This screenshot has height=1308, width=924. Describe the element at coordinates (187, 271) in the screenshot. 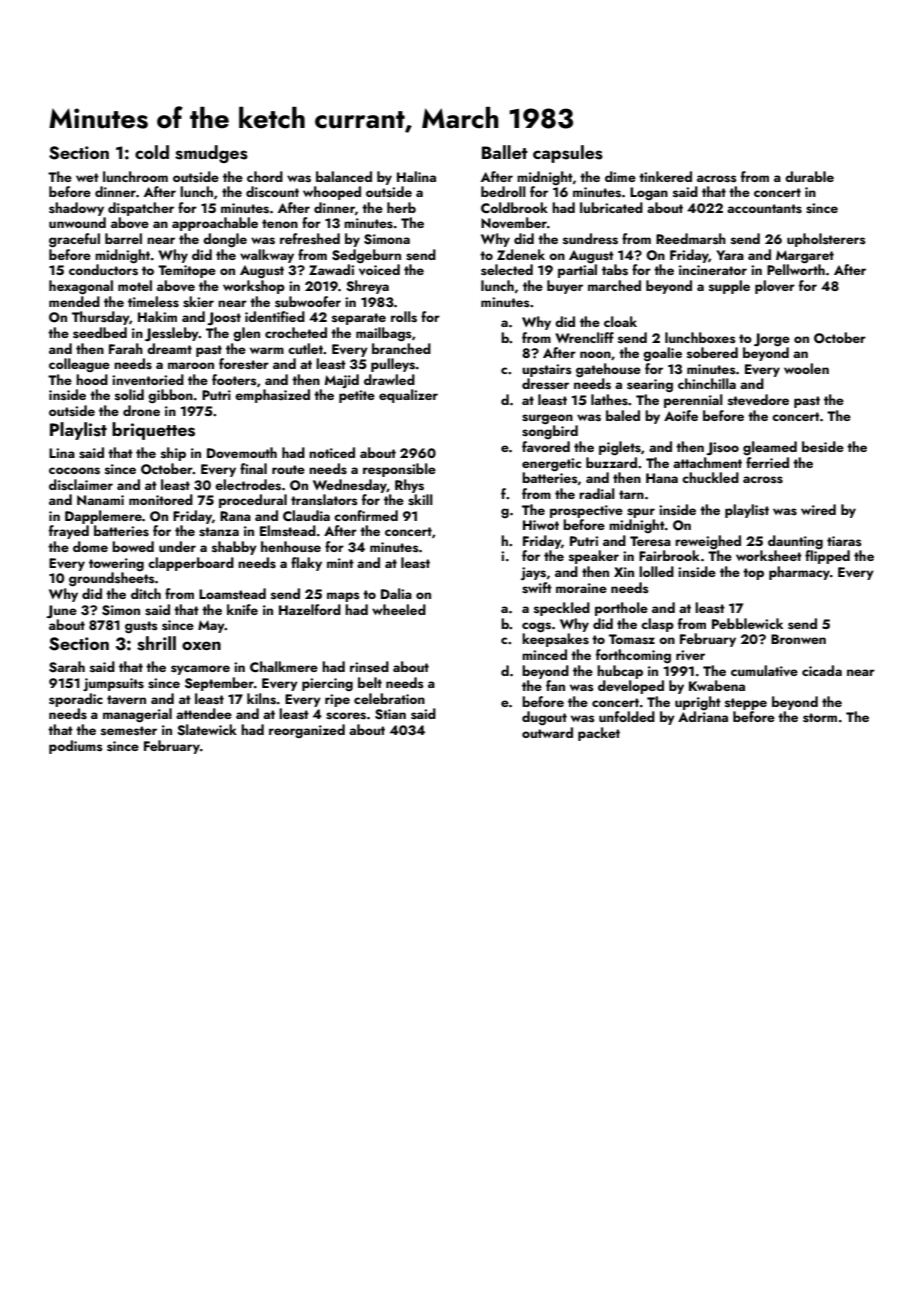

I see `Temitope` at that location.
